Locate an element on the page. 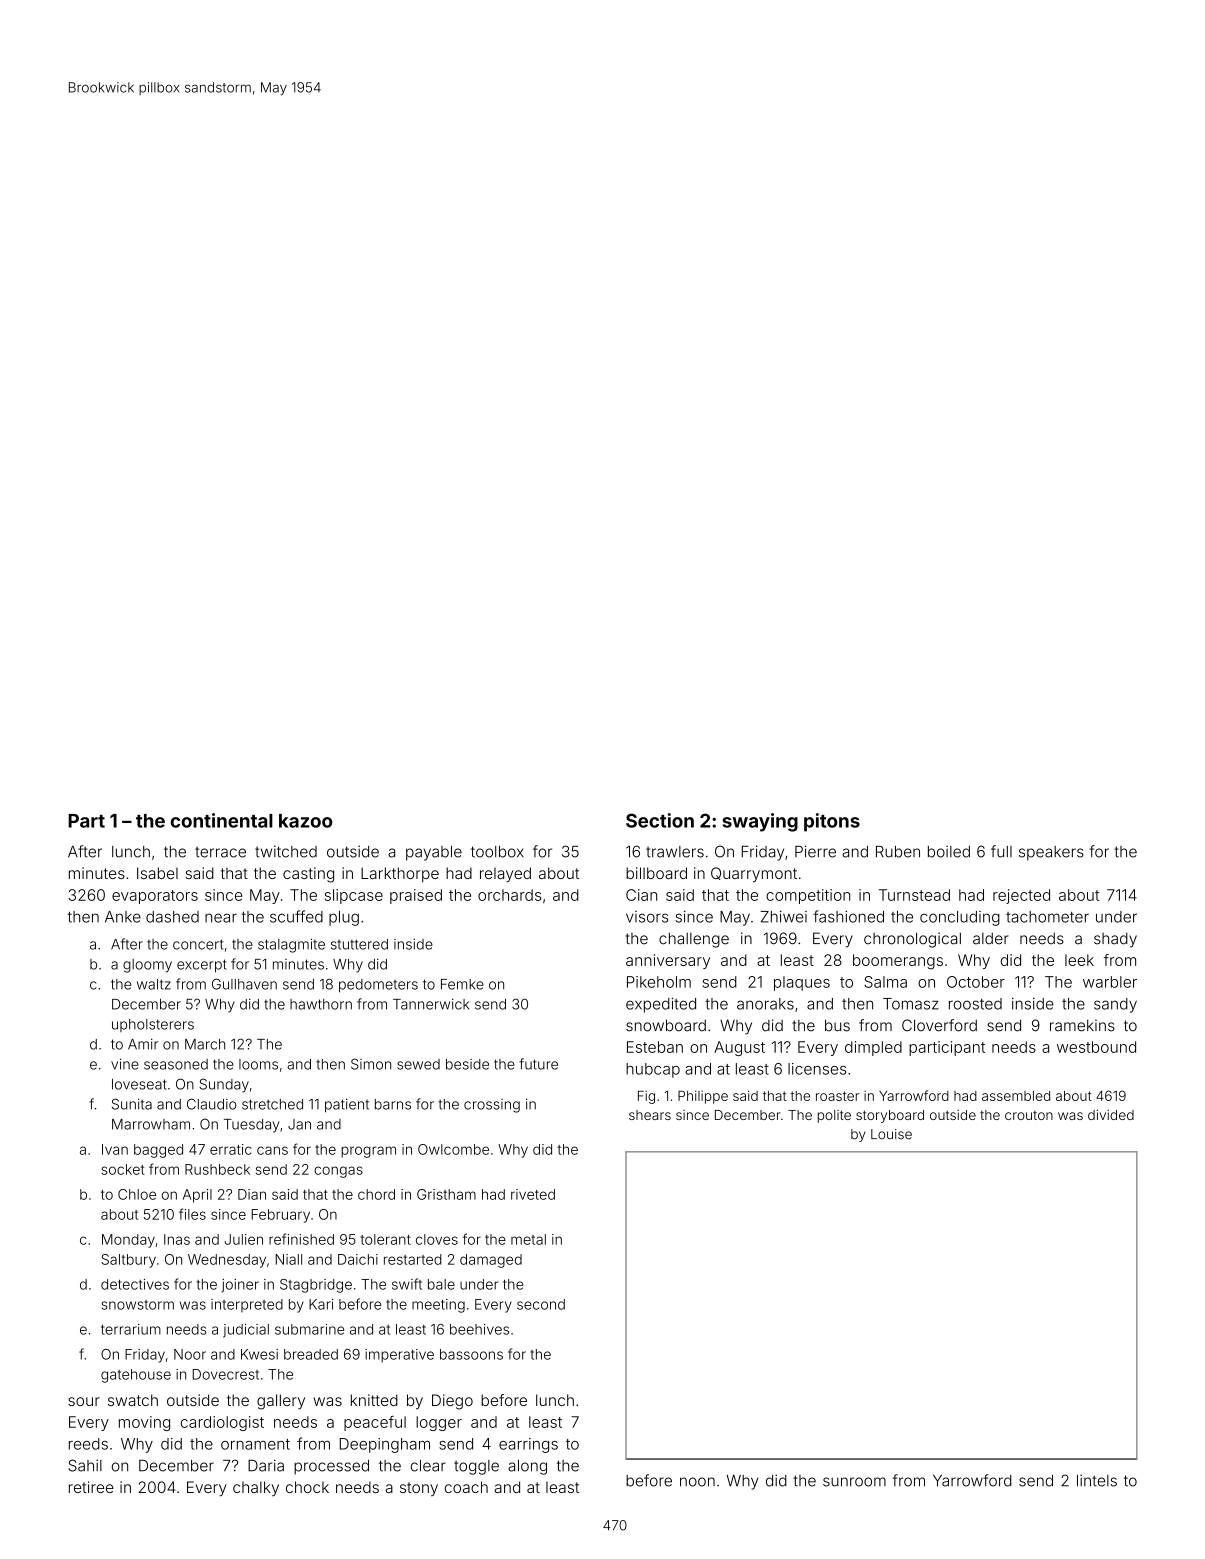 The width and height of the document is (1205, 1559). riveted is located at coordinates (533, 1194).
